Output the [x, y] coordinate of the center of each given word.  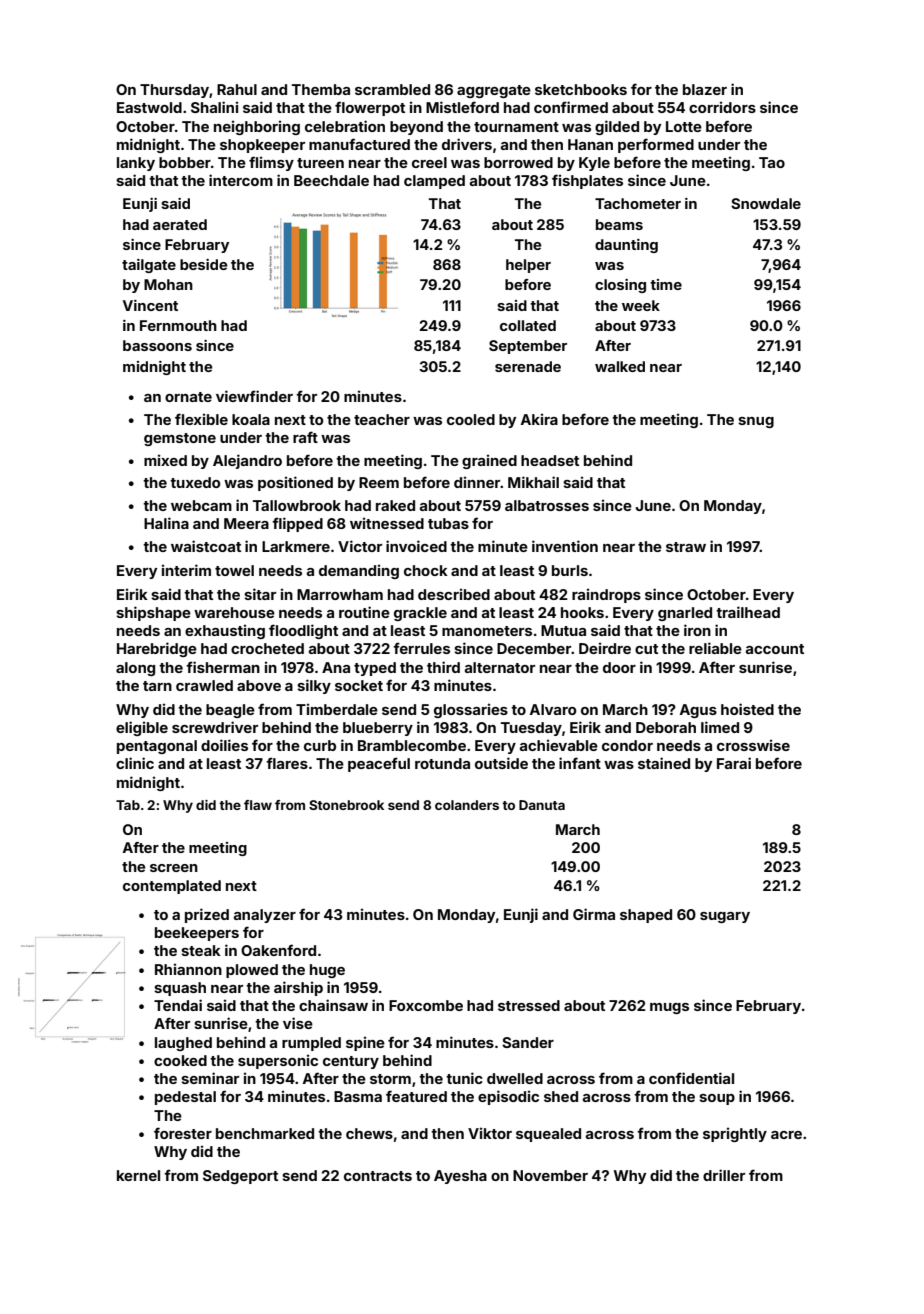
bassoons [157, 345]
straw [686, 547]
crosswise [753, 745]
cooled [471, 419]
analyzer [264, 916]
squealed [548, 1135]
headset [550, 460]
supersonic [278, 1061]
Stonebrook [346, 805]
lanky [136, 164]
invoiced [416, 546]
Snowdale [766, 203]
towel [234, 570]
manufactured [359, 144]
